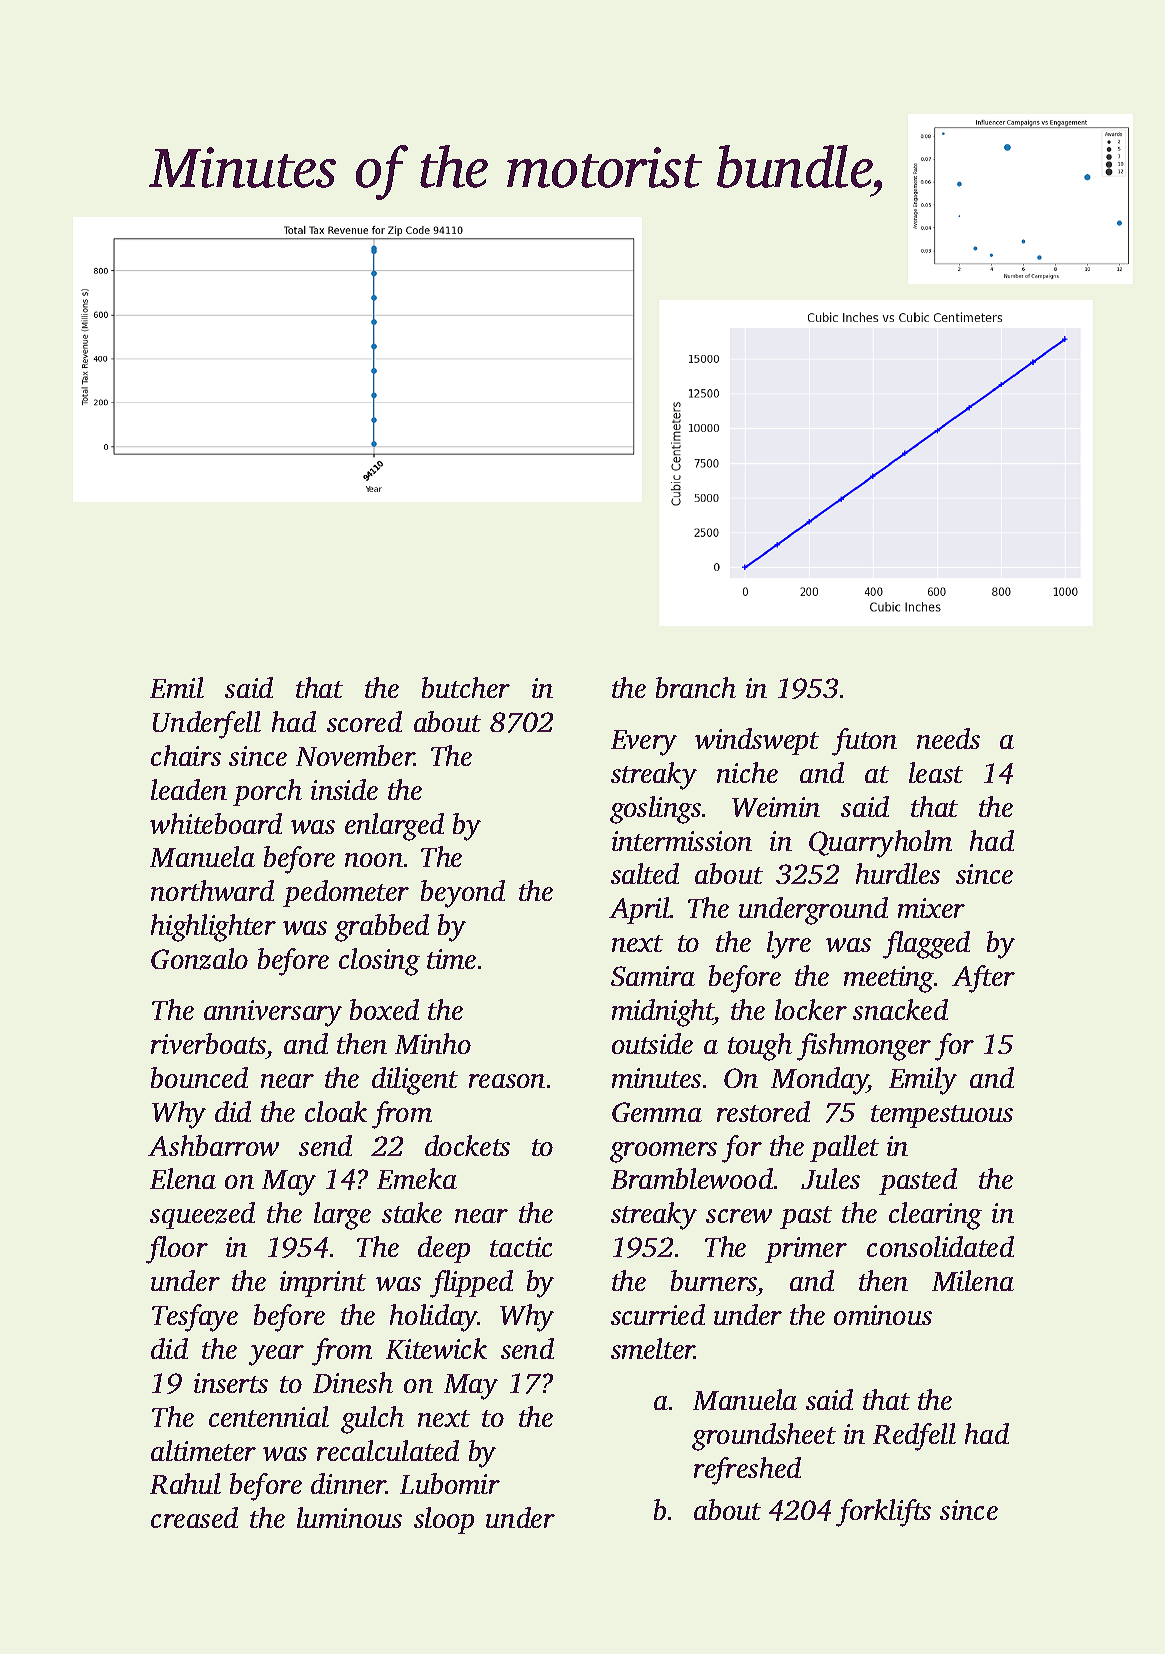  I want to click on Rahul, so click(185, 1483).
